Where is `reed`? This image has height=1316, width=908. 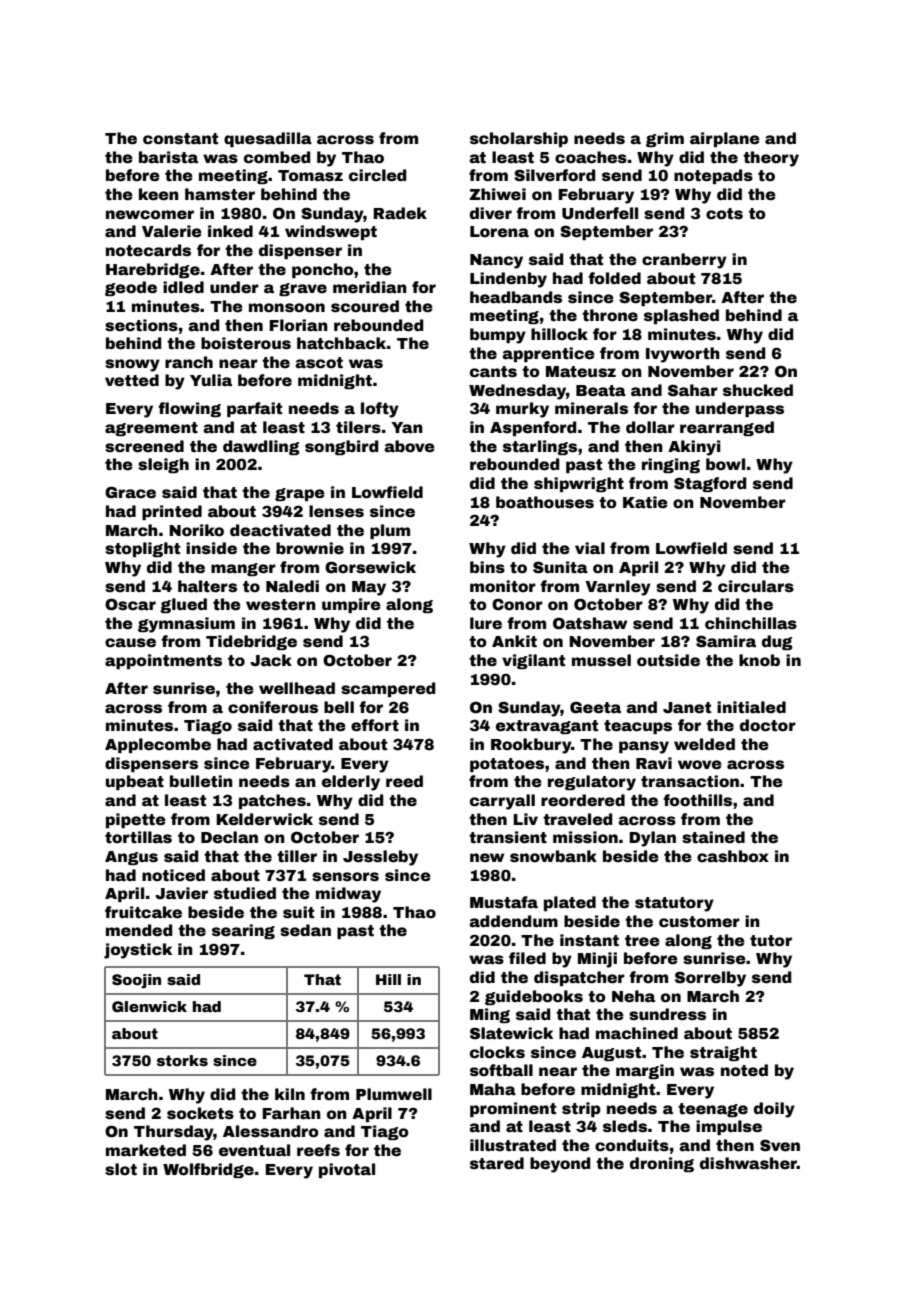
reed is located at coordinates (404, 781).
